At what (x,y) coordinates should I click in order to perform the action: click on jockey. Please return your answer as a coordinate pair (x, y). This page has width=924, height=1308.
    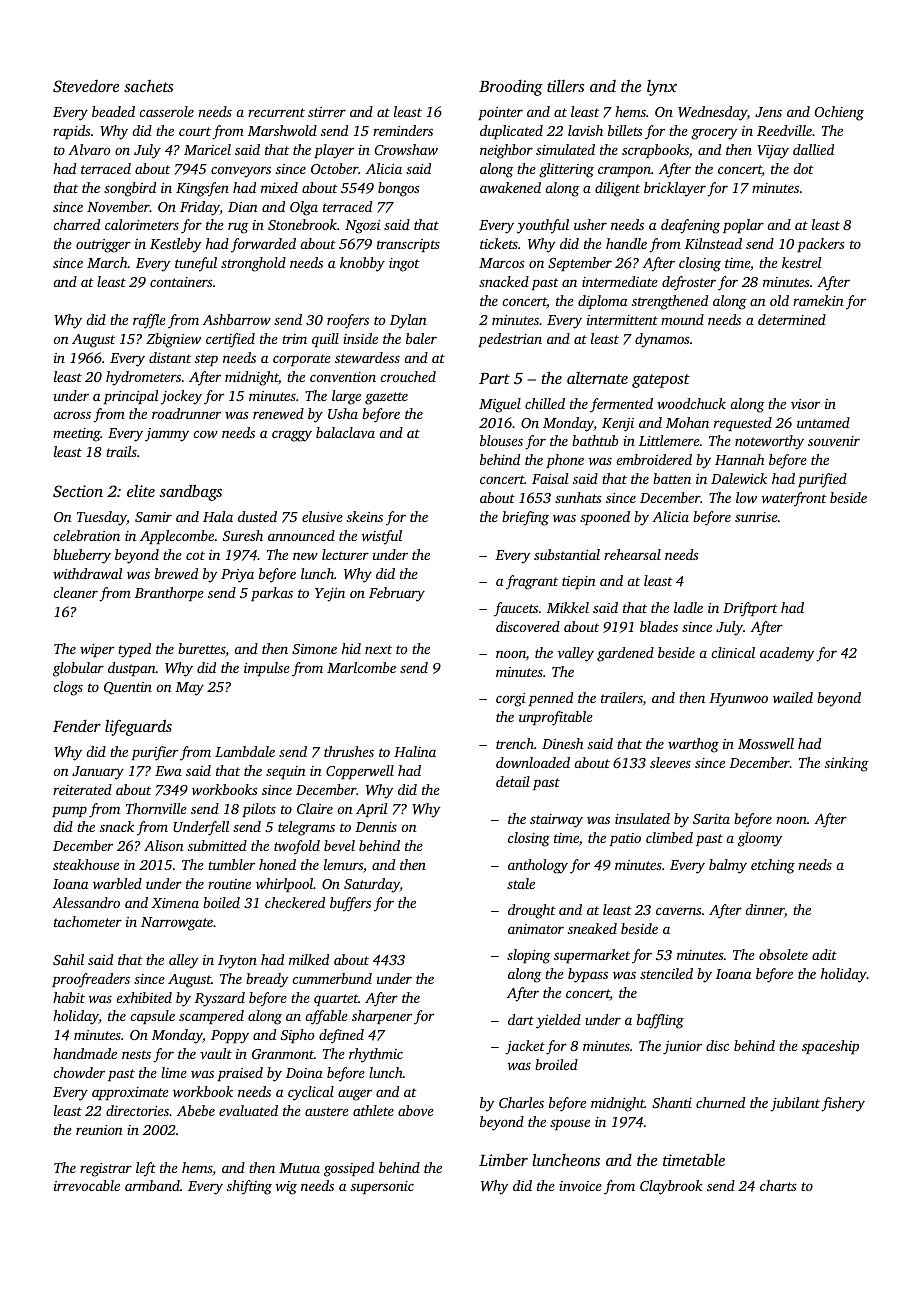
    Looking at the image, I should click on (181, 397).
